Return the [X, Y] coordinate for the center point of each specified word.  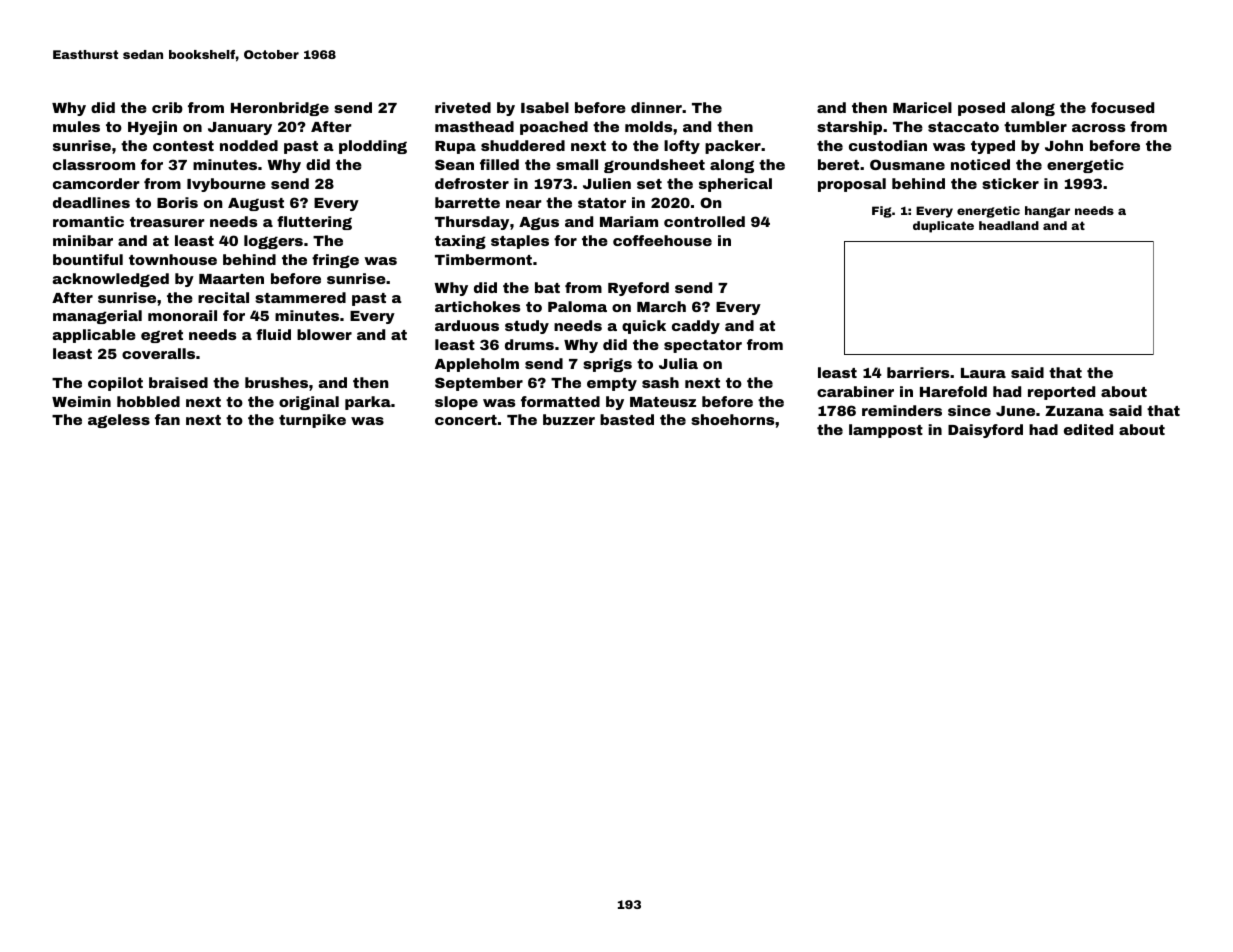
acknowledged [111, 280]
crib [167, 107]
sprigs [607, 365]
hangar [1047, 212]
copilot [115, 384]
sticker [1010, 183]
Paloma [577, 306]
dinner [656, 107]
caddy [696, 327]
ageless [119, 421]
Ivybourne [226, 185]
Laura [983, 373]
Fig [882, 212]
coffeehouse [662, 240]
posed [981, 109]
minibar [83, 240]
